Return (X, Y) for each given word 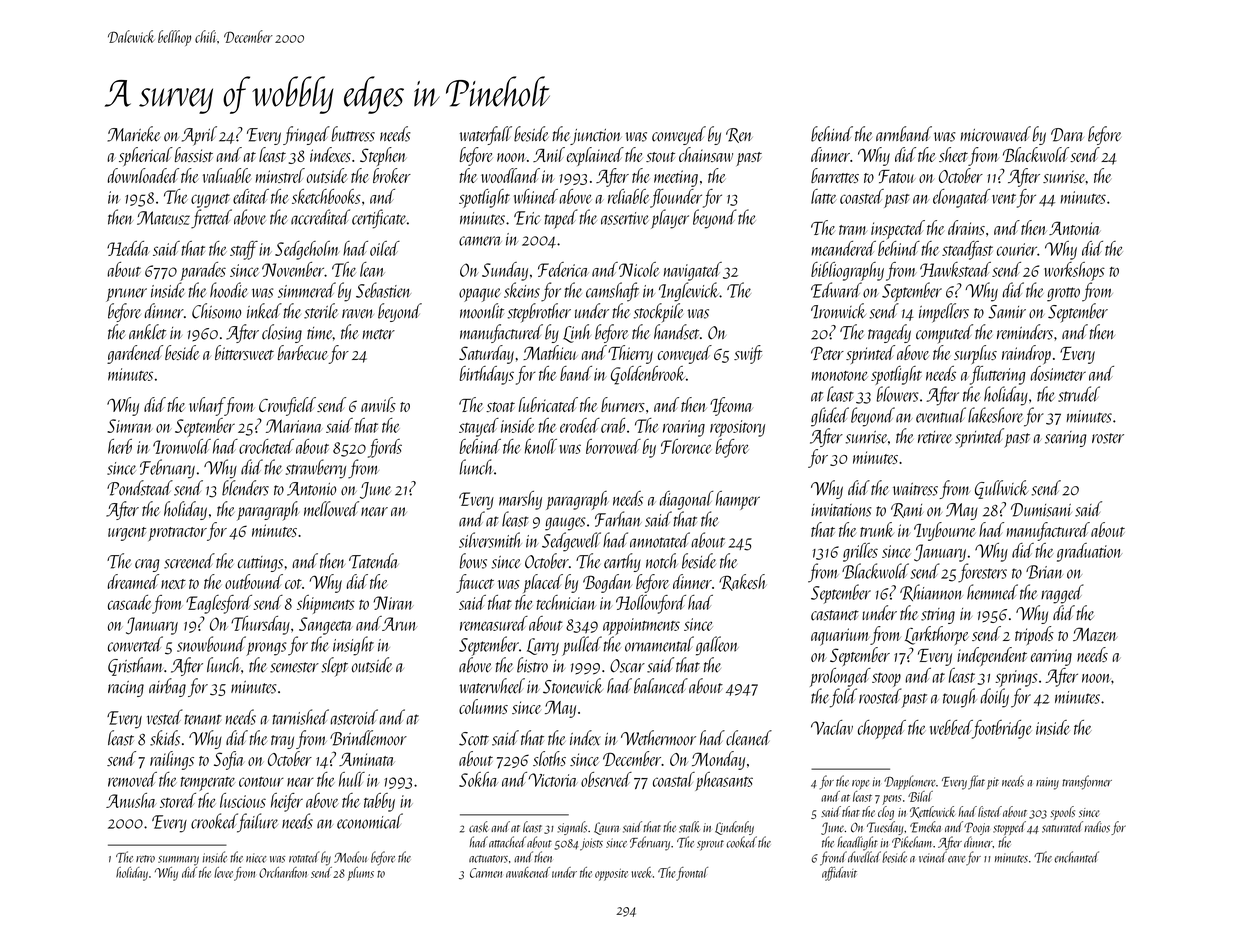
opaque (480, 295)
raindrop (1026, 354)
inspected (898, 229)
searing (1065, 439)
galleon (717, 646)
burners (623, 404)
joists (591, 844)
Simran (130, 426)
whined (536, 196)
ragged (1062, 594)
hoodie (229, 290)
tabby (379, 802)
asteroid (354, 717)
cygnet (210, 201)
